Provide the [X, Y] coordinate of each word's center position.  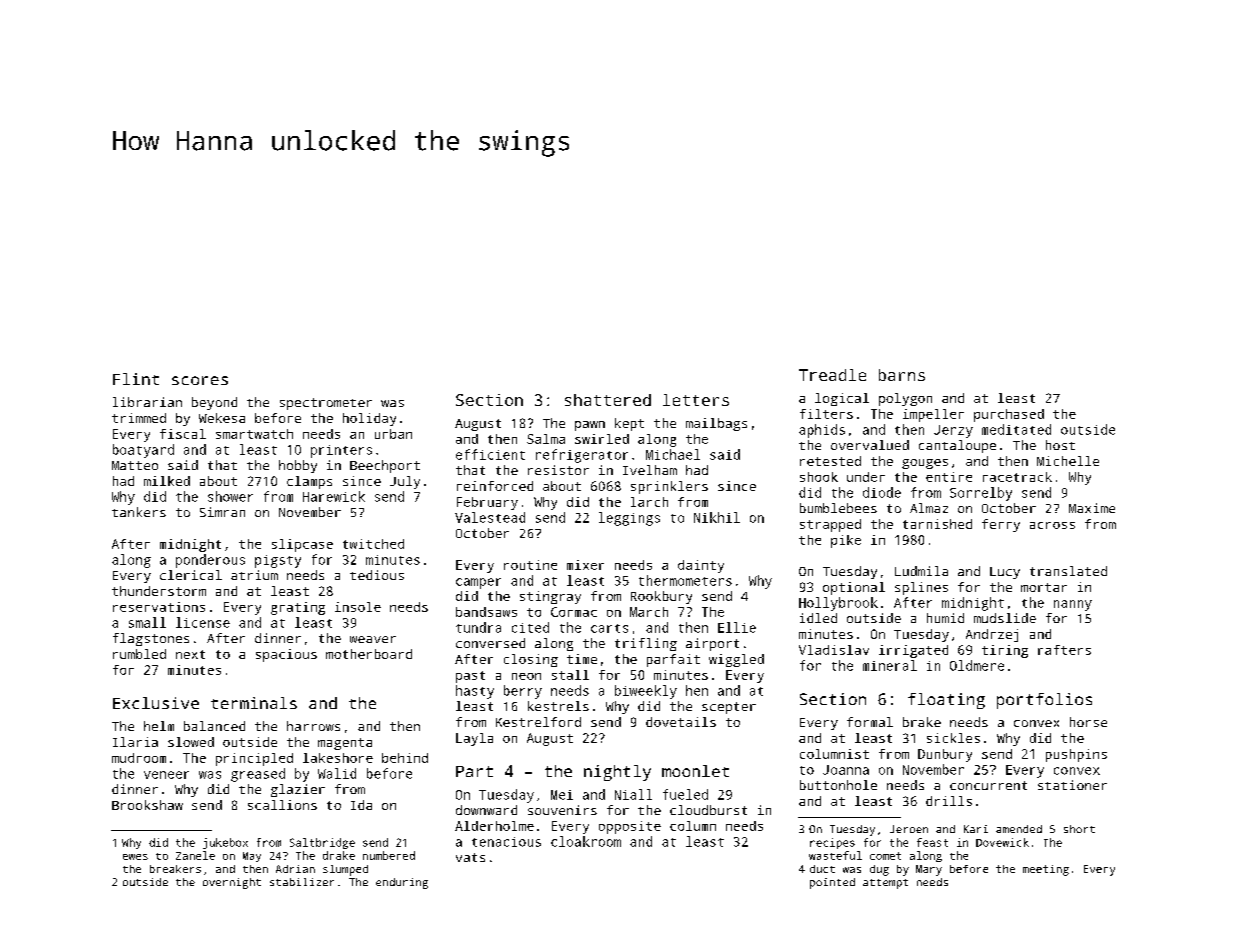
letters [696, 400]
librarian [147, 402]
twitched [373, 544]
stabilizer [302, 882]
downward [486, 810]
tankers [139, 512]
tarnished [937, 524]
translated [1068, 571]
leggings [629, 519]
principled [254, 759]
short [1079, 829]
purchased [1009, 415]
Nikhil [717, 517]
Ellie [737, 627]
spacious [286, 655]
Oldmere [977, 665]
